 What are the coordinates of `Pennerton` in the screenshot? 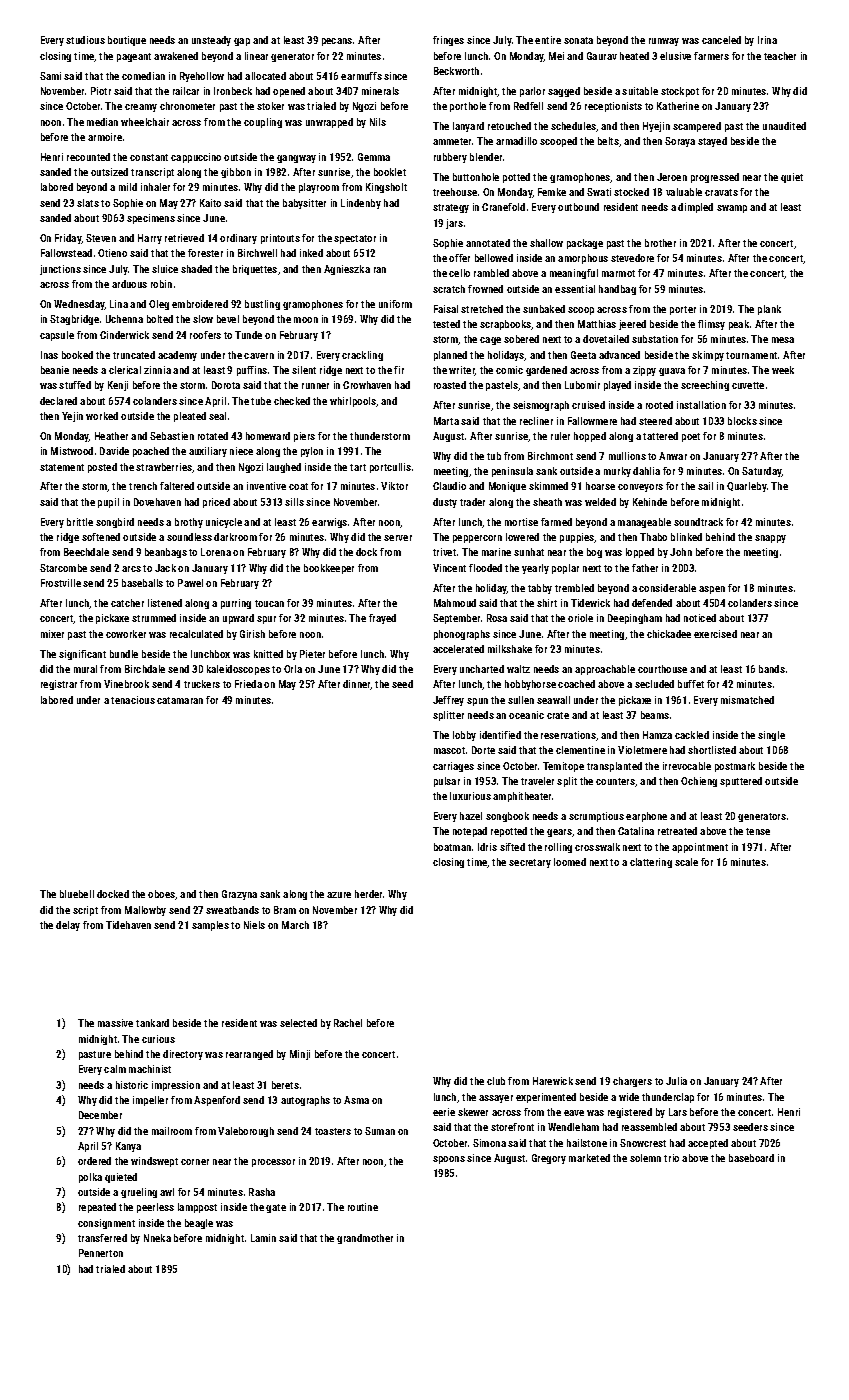 It's located at (101, 1253).
